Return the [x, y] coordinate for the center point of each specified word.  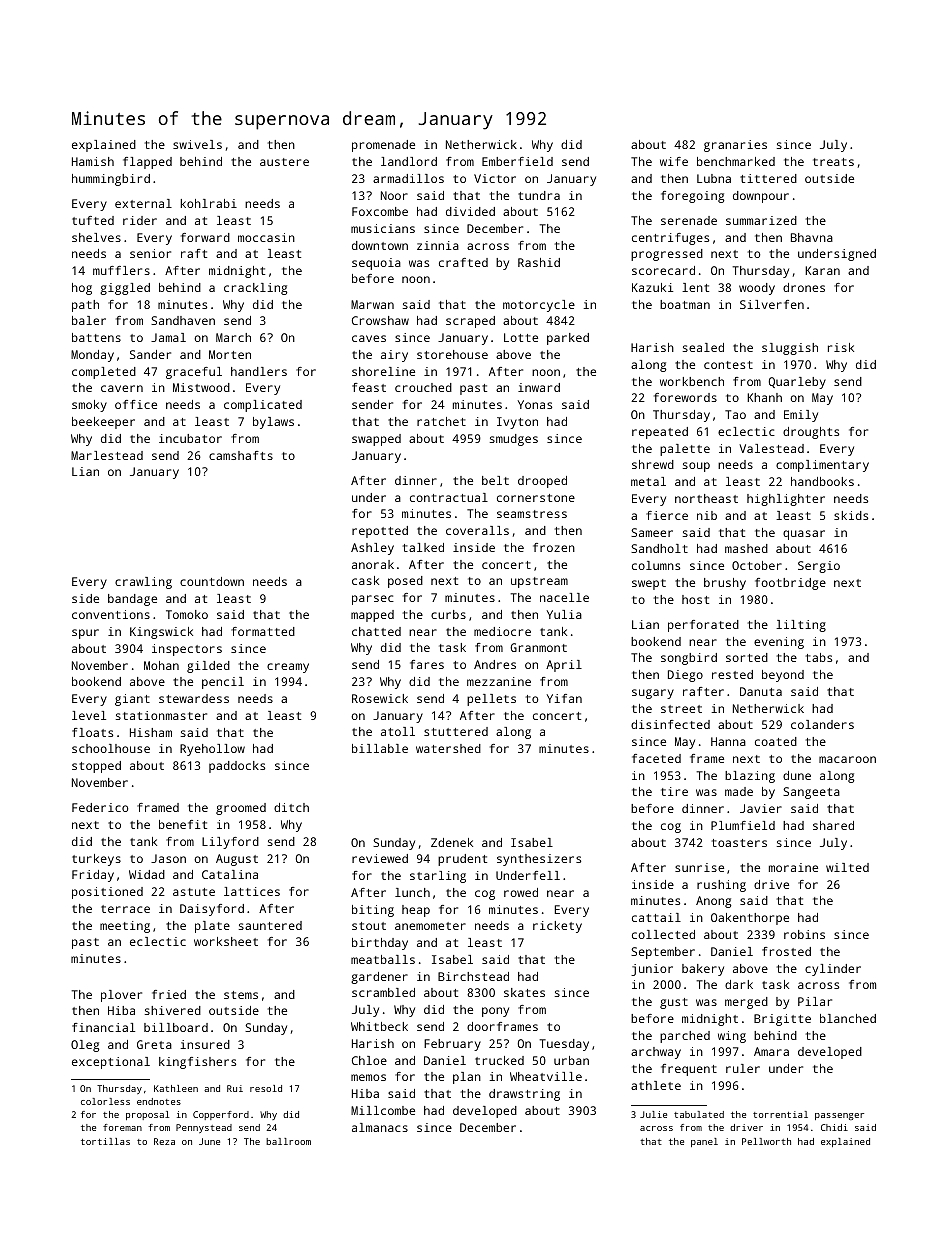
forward [205, 237]
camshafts [241, 455]
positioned [107, 893]
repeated [660, 433]
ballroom [288, 1141]
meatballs [383, 959]
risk [841, 347]
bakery [703, 970]
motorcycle [539, 306]
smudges [514, 440]
